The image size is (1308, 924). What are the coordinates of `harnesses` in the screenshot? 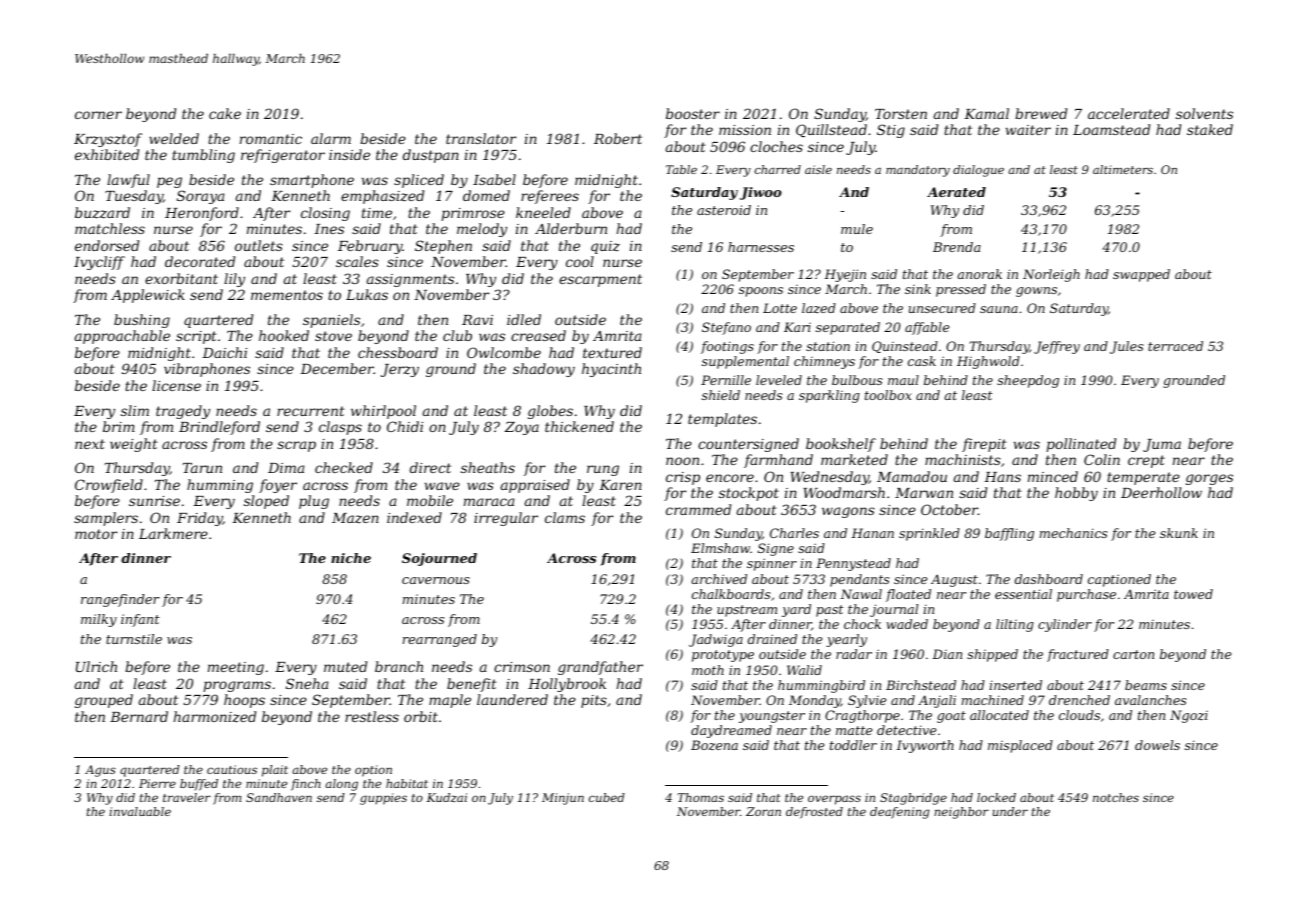 It's located at (761, 247).
